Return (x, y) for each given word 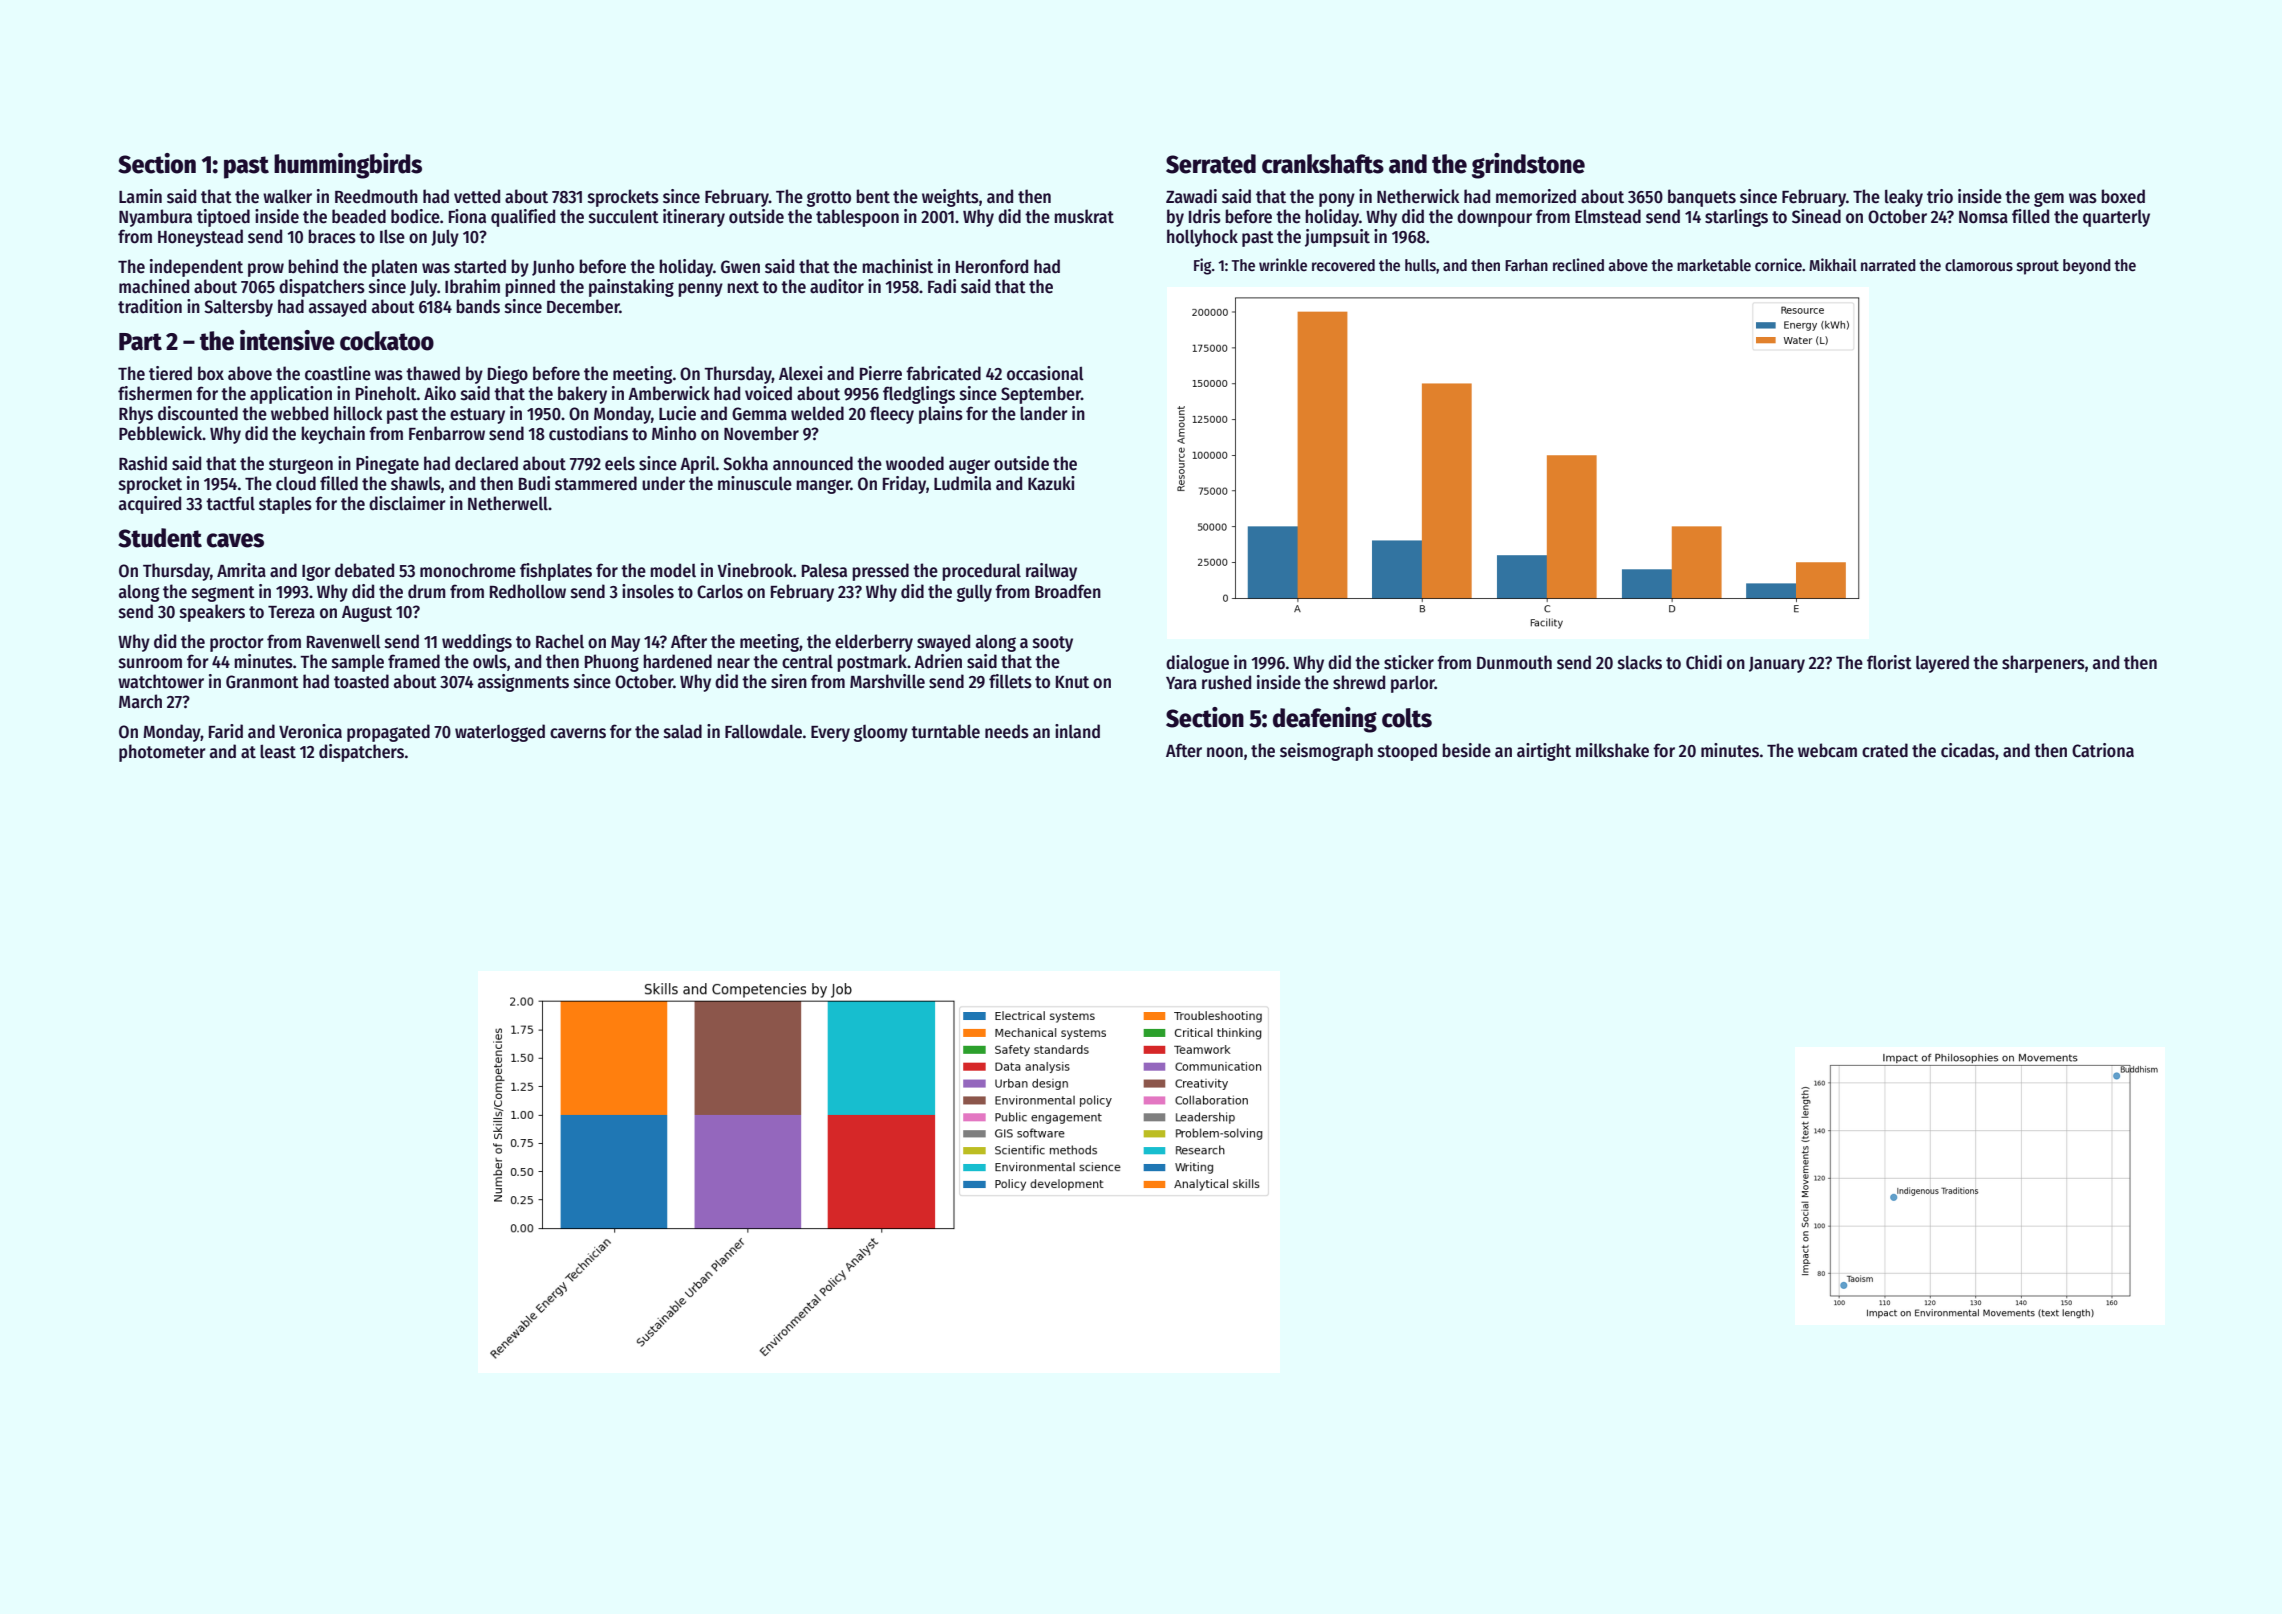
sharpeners (2043, 664)
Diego (508, 375)
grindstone (1528, 166)
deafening (1325, 720)
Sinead (1816, 216)
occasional (1045, 373)
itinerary (694, 218)
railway (1051, 572)
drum (427, 591)
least (278, 751)
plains (941, 415)
